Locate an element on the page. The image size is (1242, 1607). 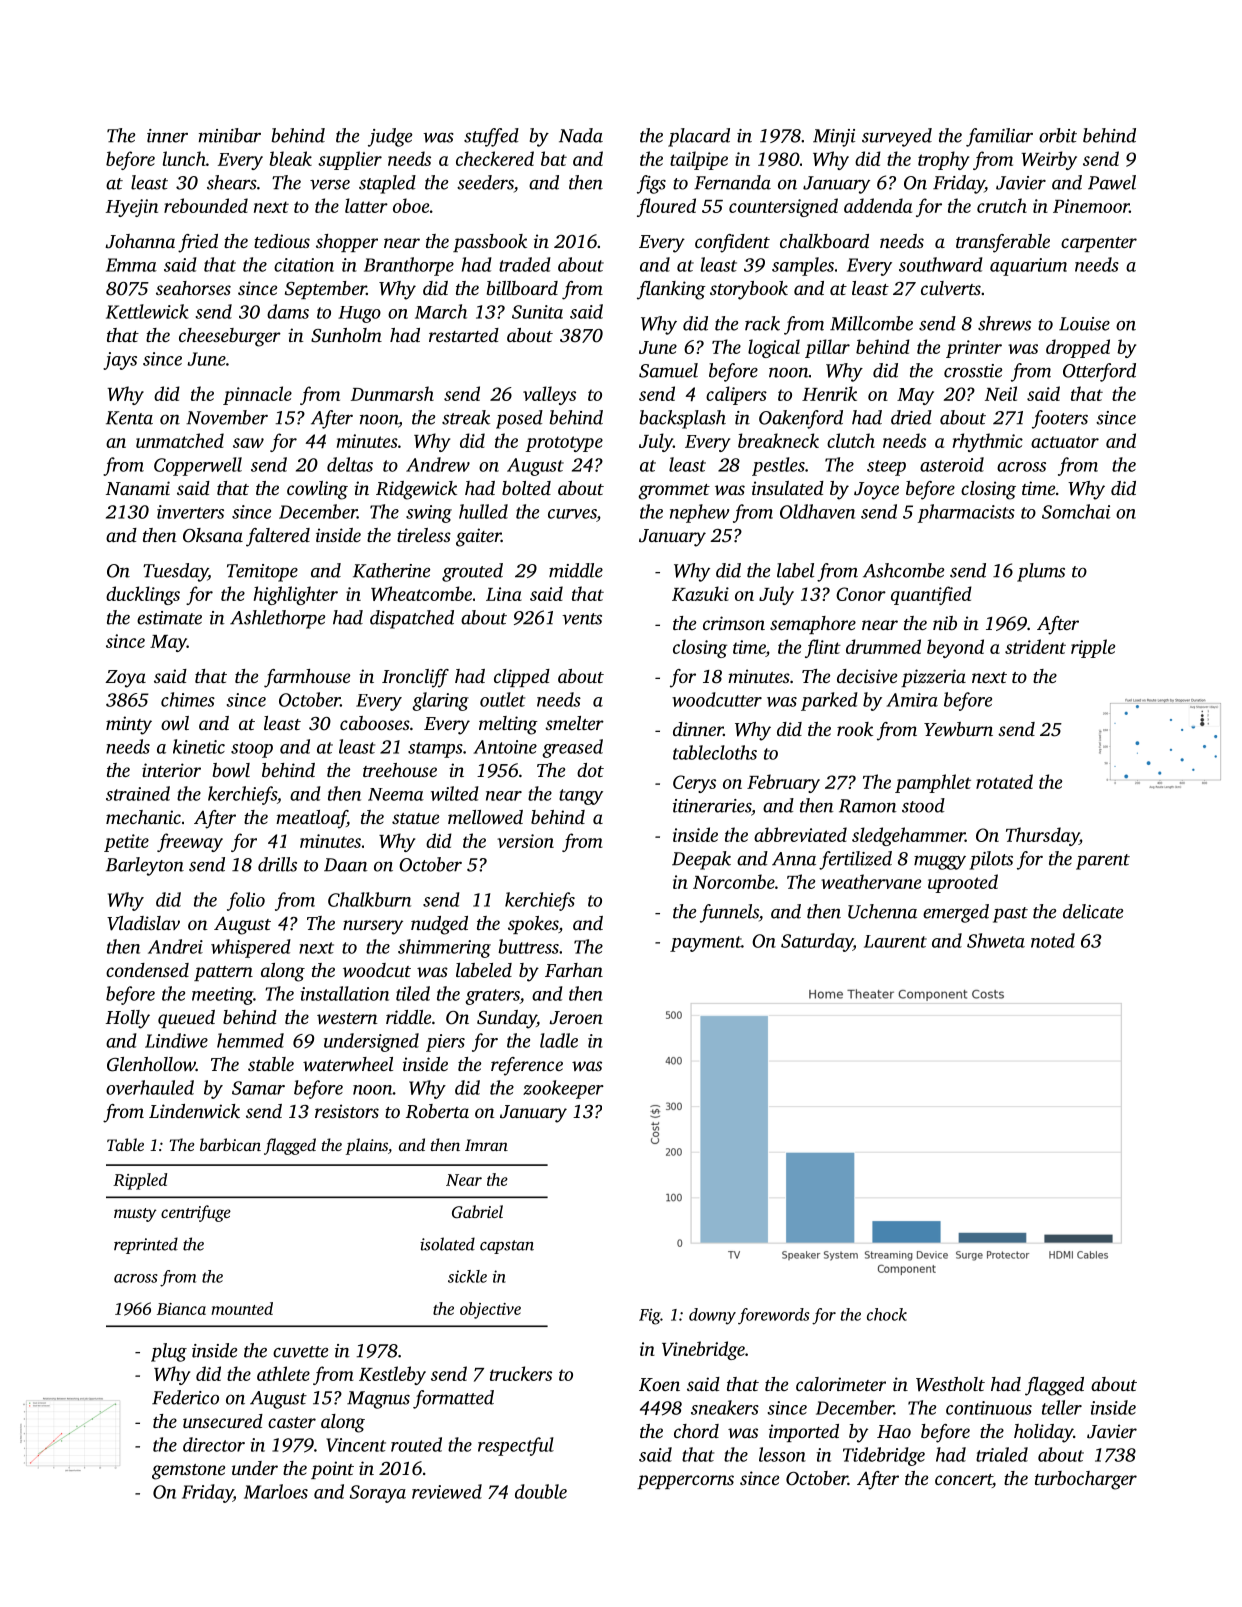
lesson is located at coordinates (782, 1454).
